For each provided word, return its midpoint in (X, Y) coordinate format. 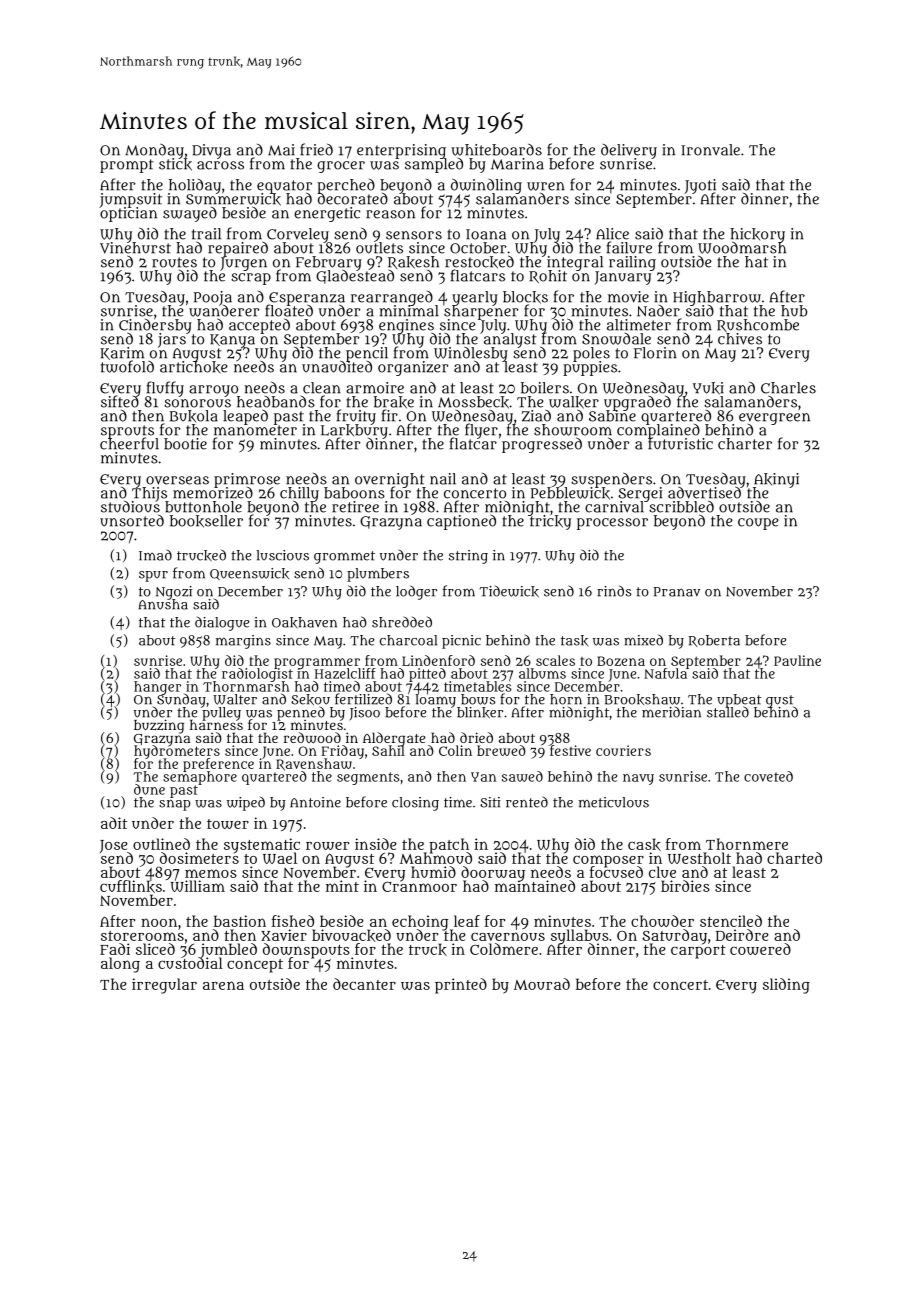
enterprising (401, 151)
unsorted (132, 520)
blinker (480, 713)
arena (223, 985)
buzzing (159, 726)
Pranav (677, 592)
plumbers (378, 575)
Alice (612, 234)
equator (284, 186)
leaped (245, 417)
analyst (510, 340)
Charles (788, 388)
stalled (728, 712)
